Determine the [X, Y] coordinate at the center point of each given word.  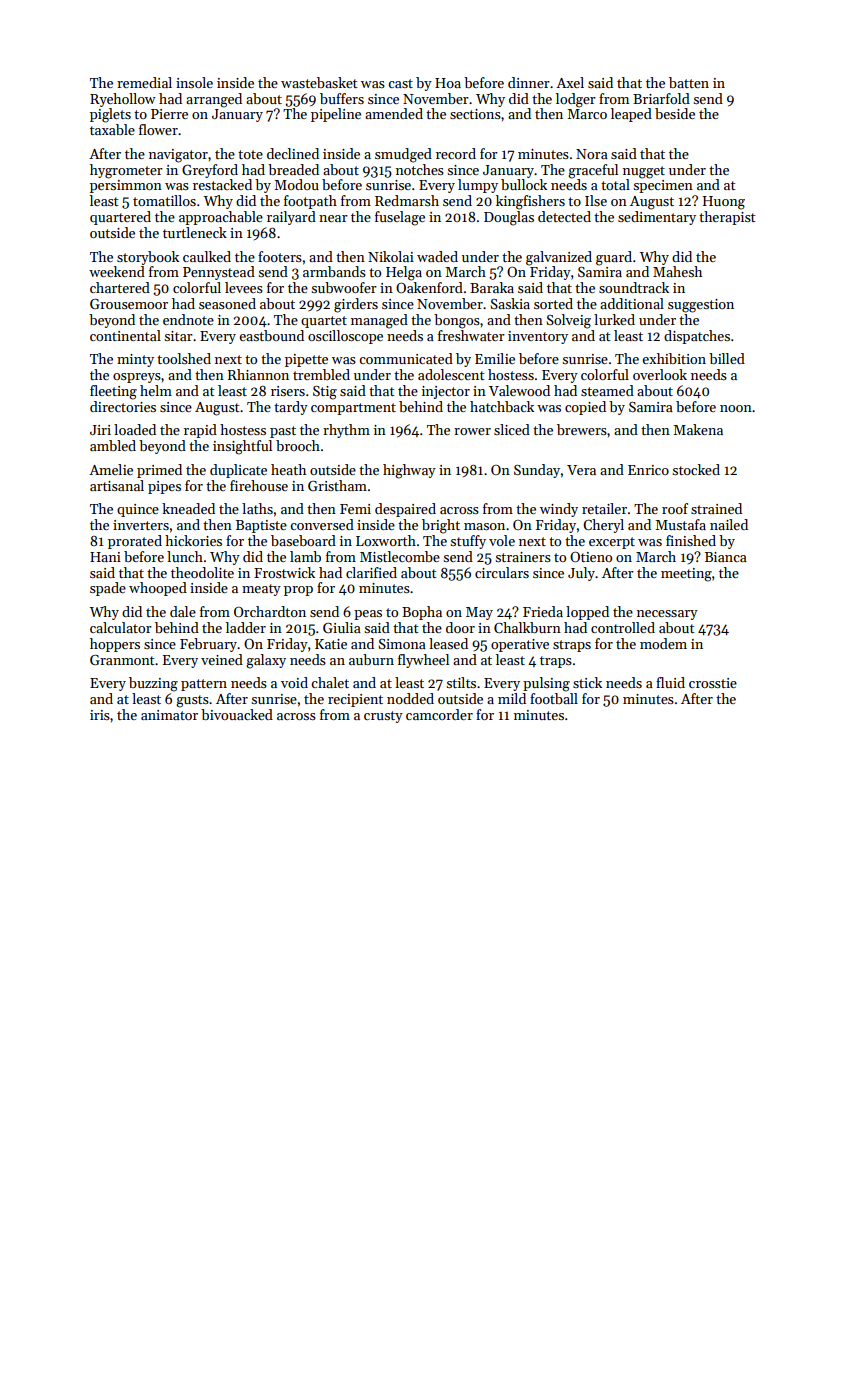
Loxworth [386, 540]
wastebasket [319, 82]
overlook [660, 374]
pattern [204, 685]
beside [675, 113]
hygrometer [126, 171]
